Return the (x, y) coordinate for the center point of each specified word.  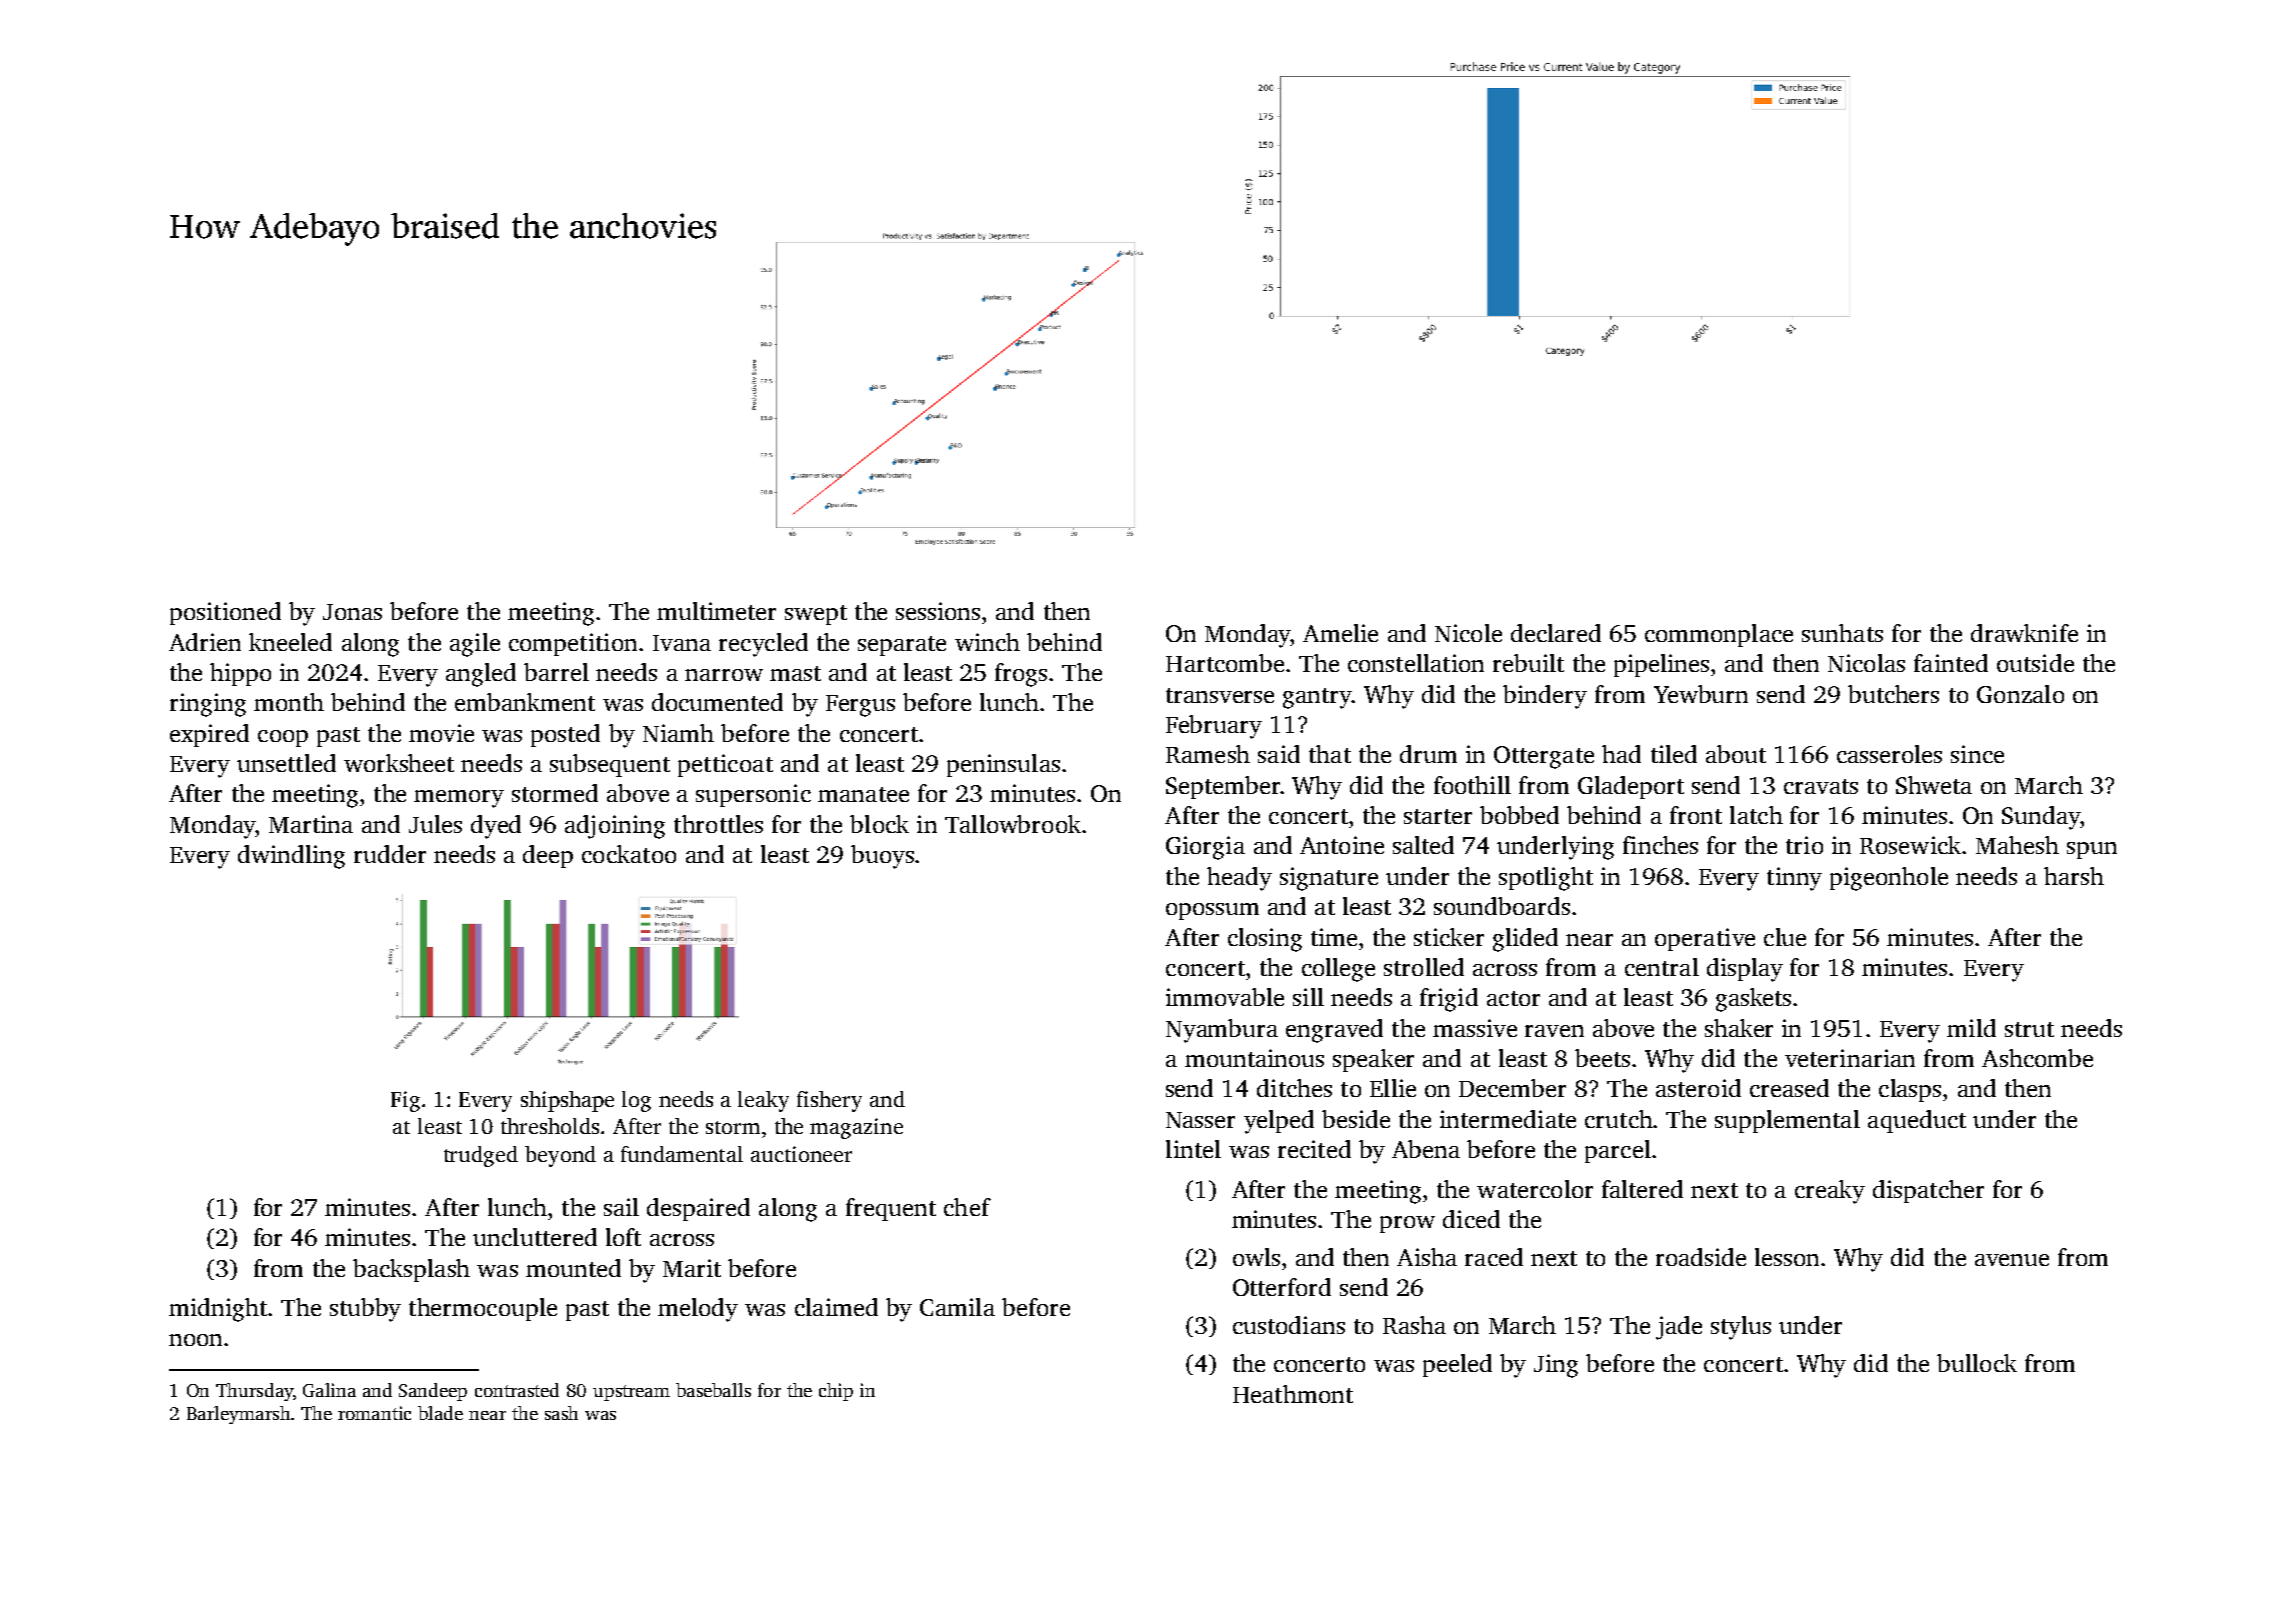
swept (816, 615)
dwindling (291, 857)
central (1662, 967)
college (1338, 970)
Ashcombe (2037, 1058)
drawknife (2024, 633)
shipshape (567, 1101)
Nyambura (1222, 1031)
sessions (938, 611)
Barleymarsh (238, 1415)
